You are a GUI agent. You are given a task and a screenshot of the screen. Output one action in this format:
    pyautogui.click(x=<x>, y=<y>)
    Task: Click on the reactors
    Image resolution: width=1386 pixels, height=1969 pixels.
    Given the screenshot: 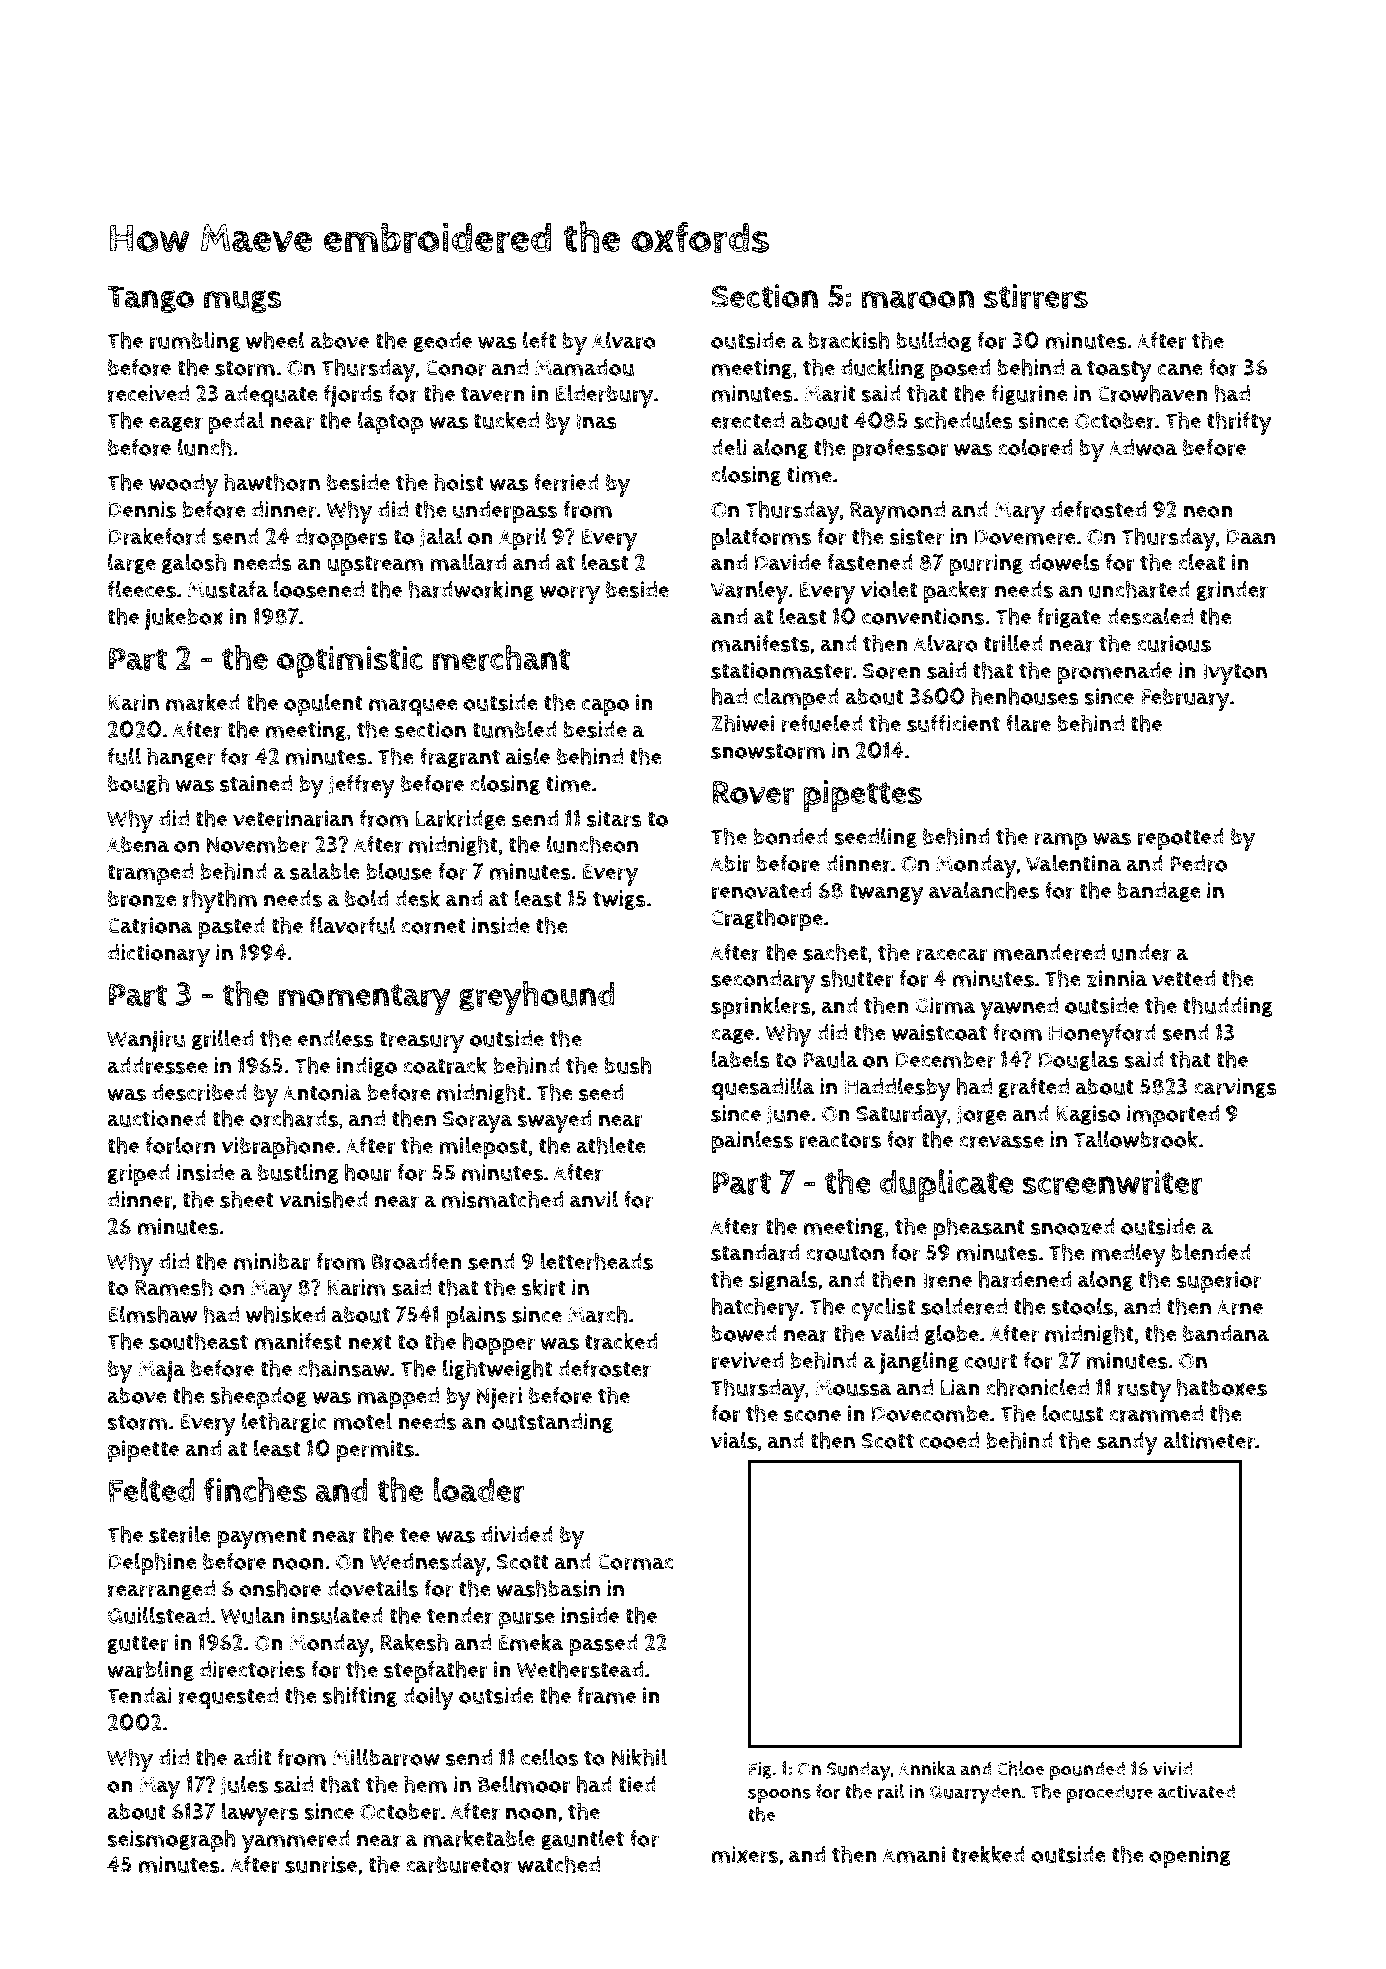 What is the action you would take?
    pyautogui.click(x=840, y=1140)
